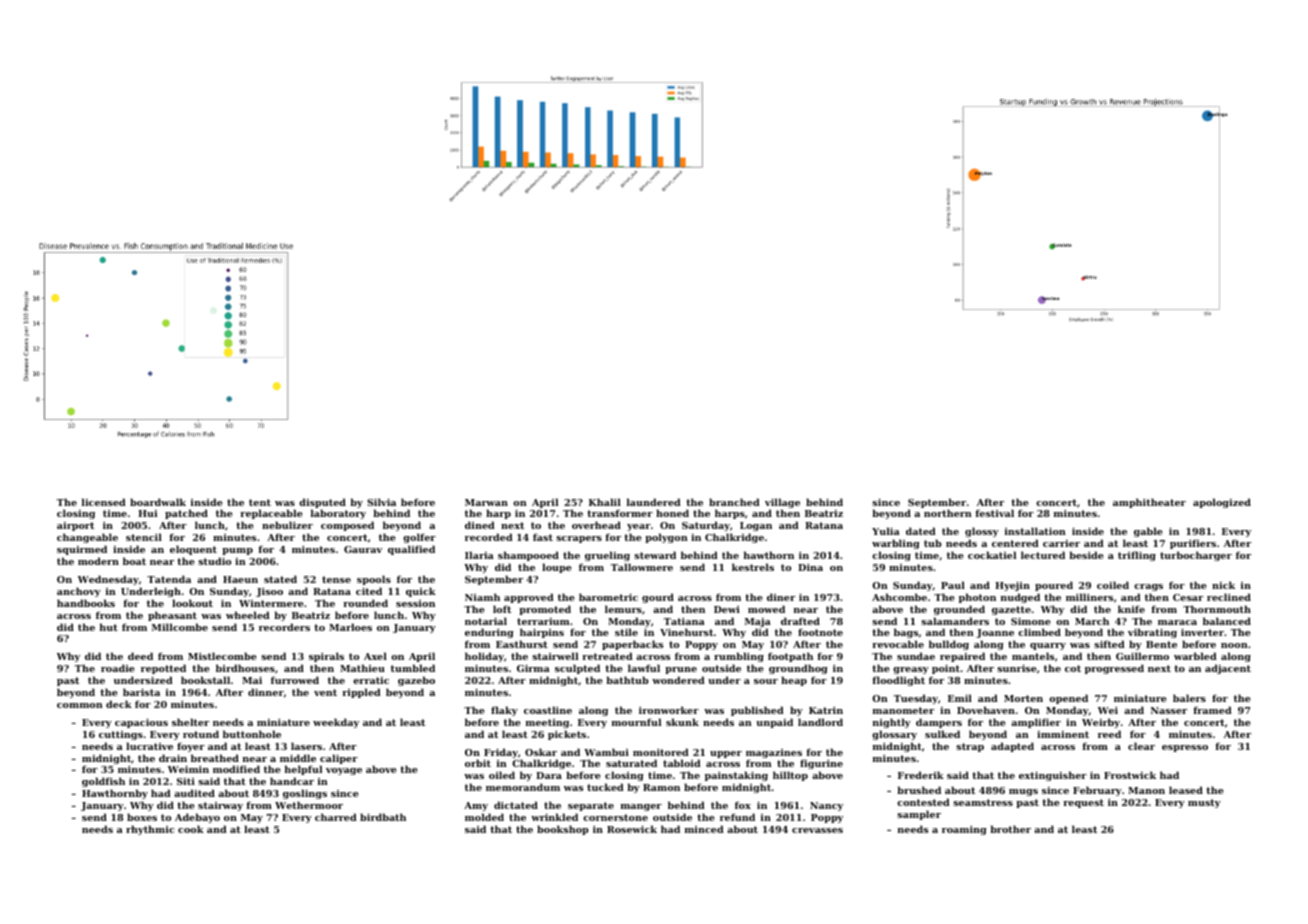  What do you see at coordinates (774, 723) in the document?
I see `unpaid` at bounding box center [774, 723].
